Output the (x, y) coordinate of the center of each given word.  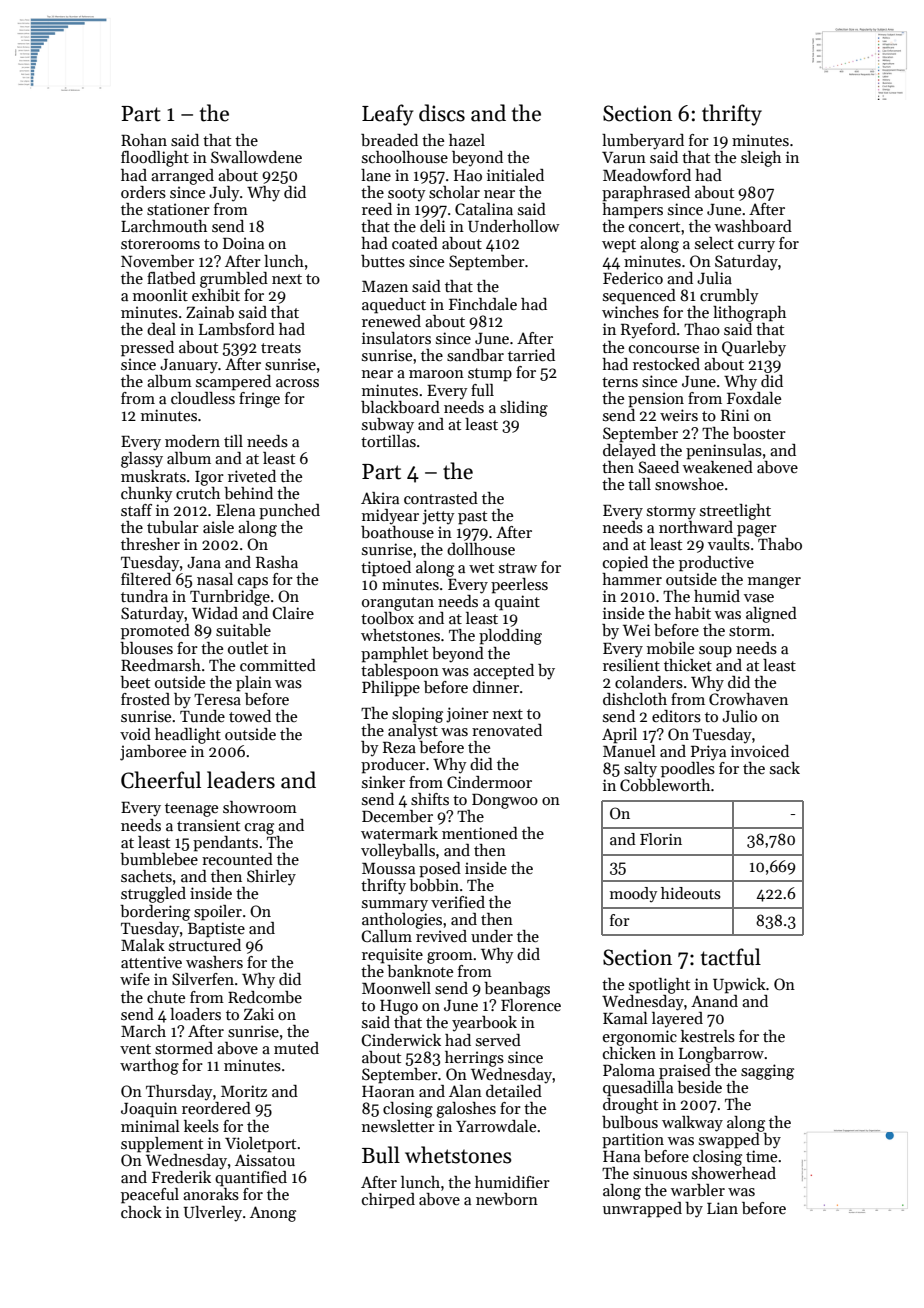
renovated (507, 730)
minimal (150, 1126)
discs (442, 113)
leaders (241, 780)
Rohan (144, 140)
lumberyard (643, 142)
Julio (739, 716)
